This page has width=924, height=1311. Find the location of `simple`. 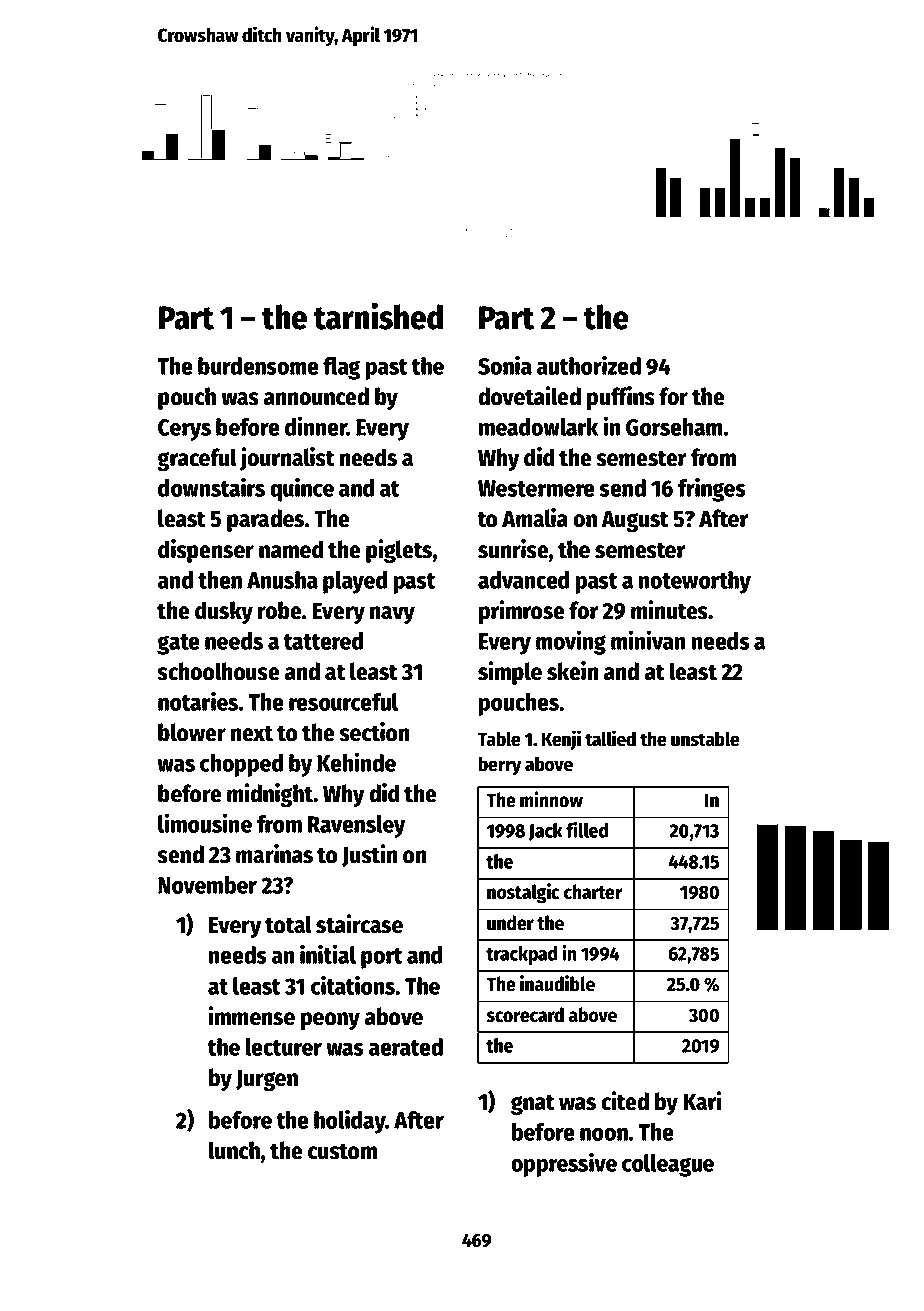

simple is located at coordinates (510, 673).
